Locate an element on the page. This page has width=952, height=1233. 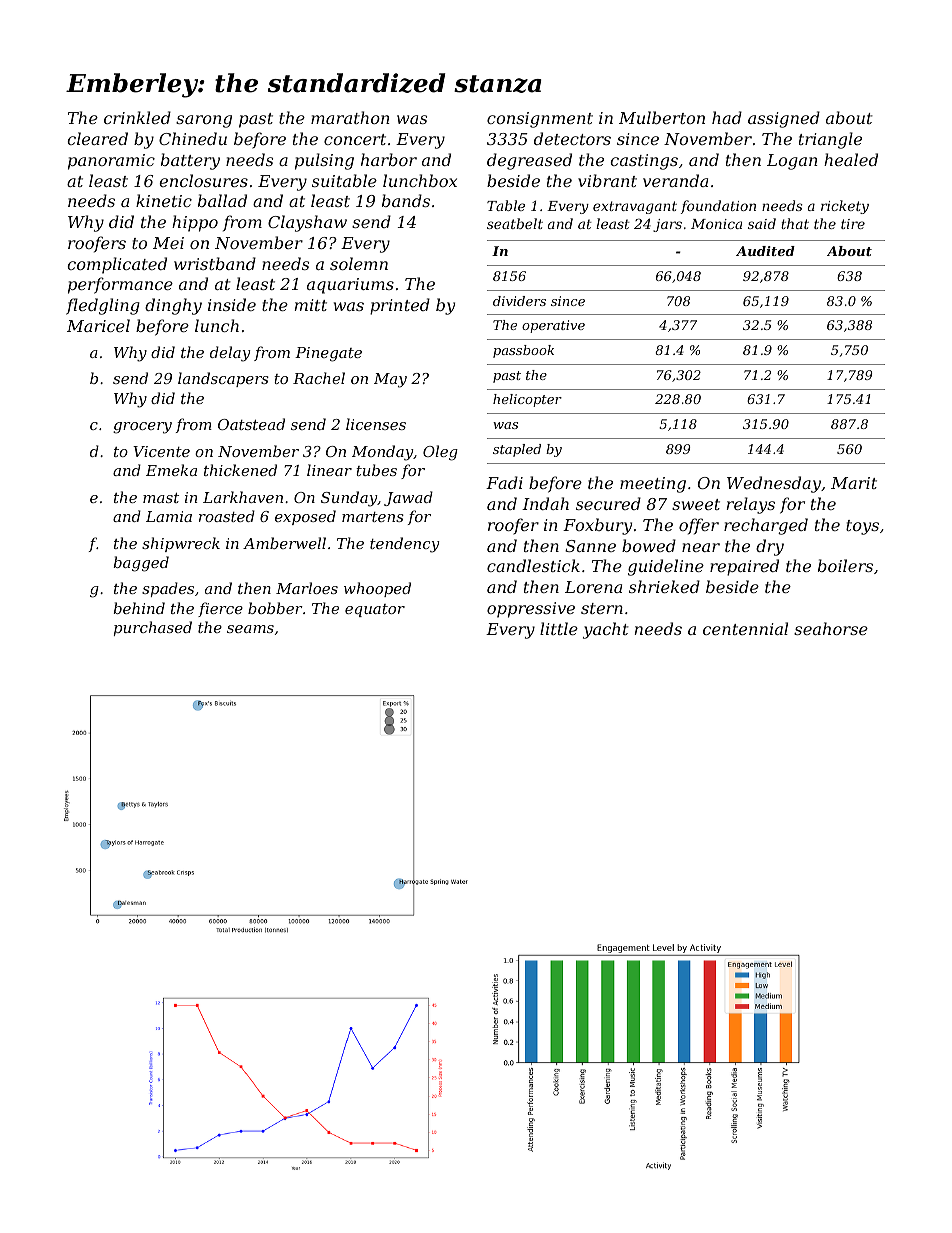
Emeka is located at coordinates (171, 470).
